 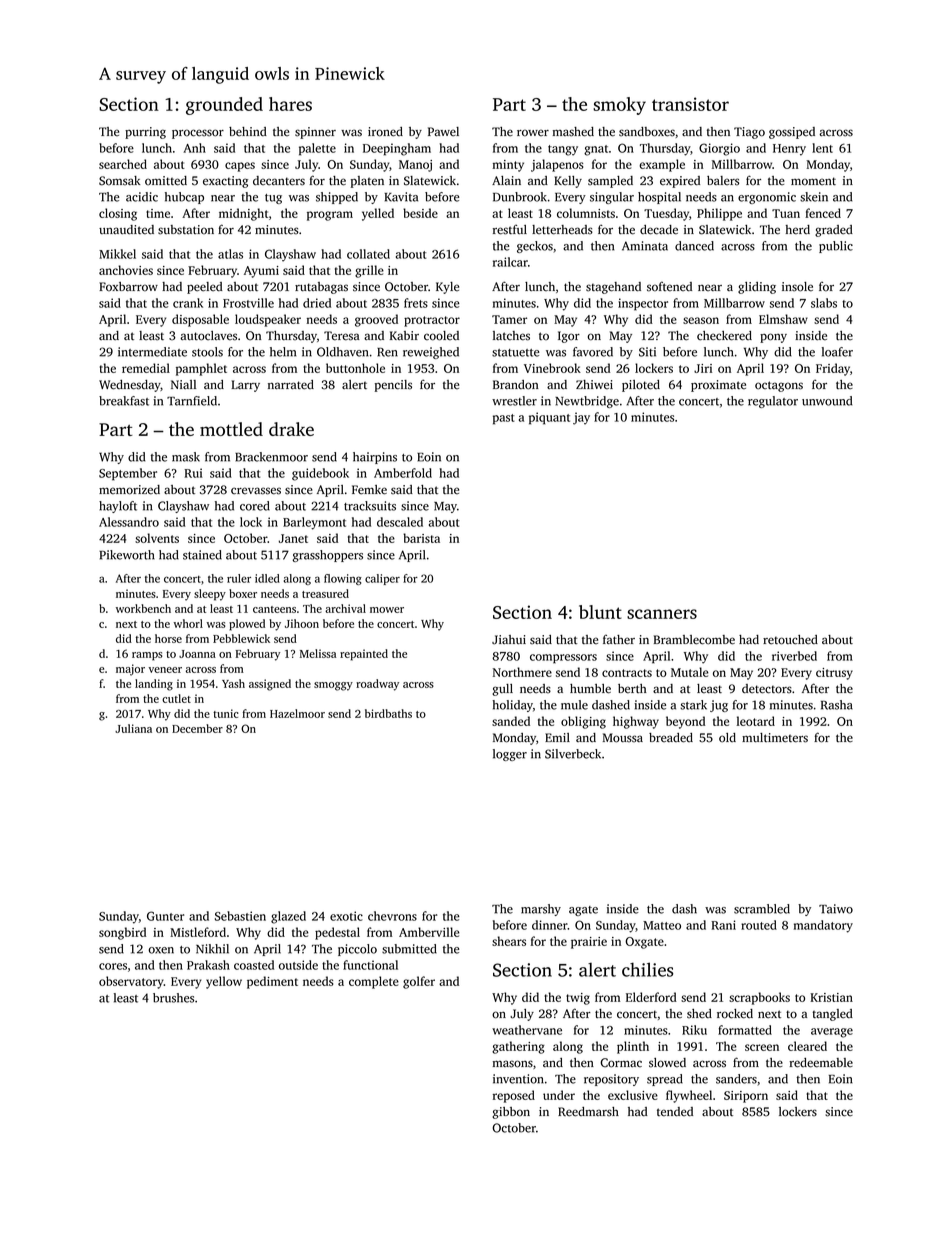 What do you see at coordinates (317, 149) in the page?
I see `palette` at bounding box center [317, 149].
